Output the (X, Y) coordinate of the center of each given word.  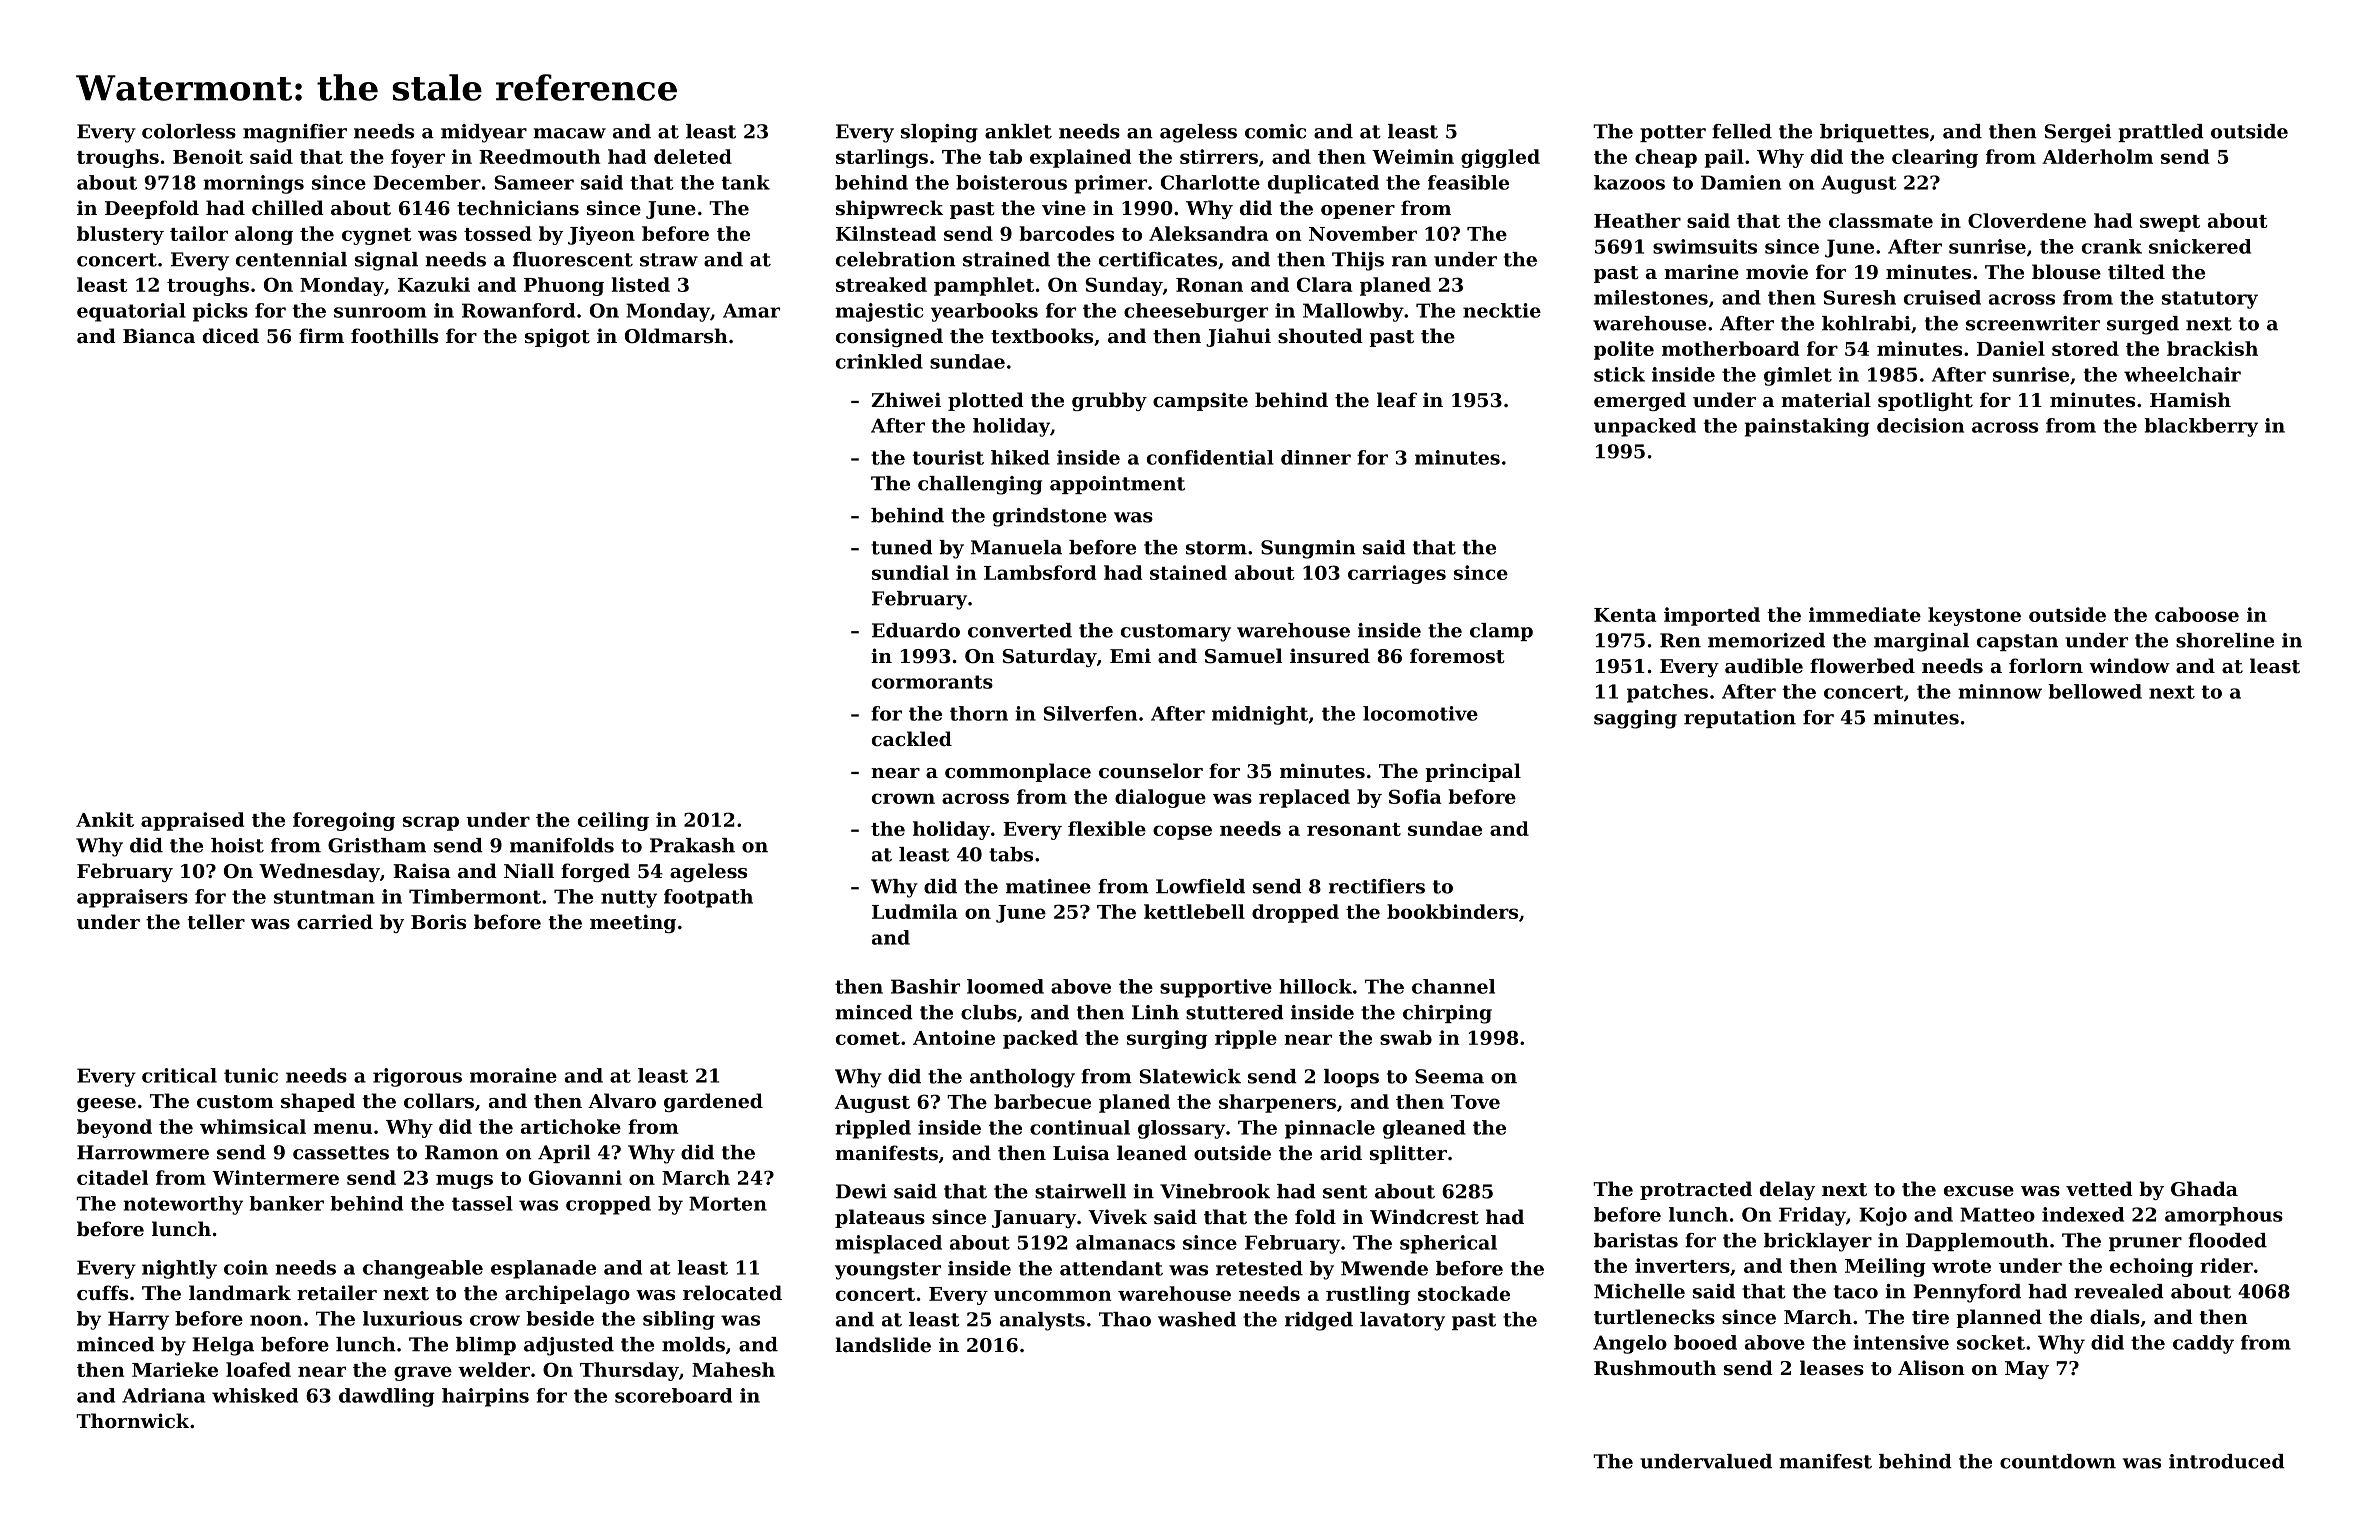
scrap (431, 823)
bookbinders (1452, 911)
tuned (902, 547)
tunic (251, 1075)
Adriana (163, 1395)
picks (220, 312)
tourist (948, 457)
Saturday (1050, 657)
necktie (1502, 310)
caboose (2197, 614)
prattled (2161, 133)
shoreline (2225, 640)
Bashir (925, 986)
